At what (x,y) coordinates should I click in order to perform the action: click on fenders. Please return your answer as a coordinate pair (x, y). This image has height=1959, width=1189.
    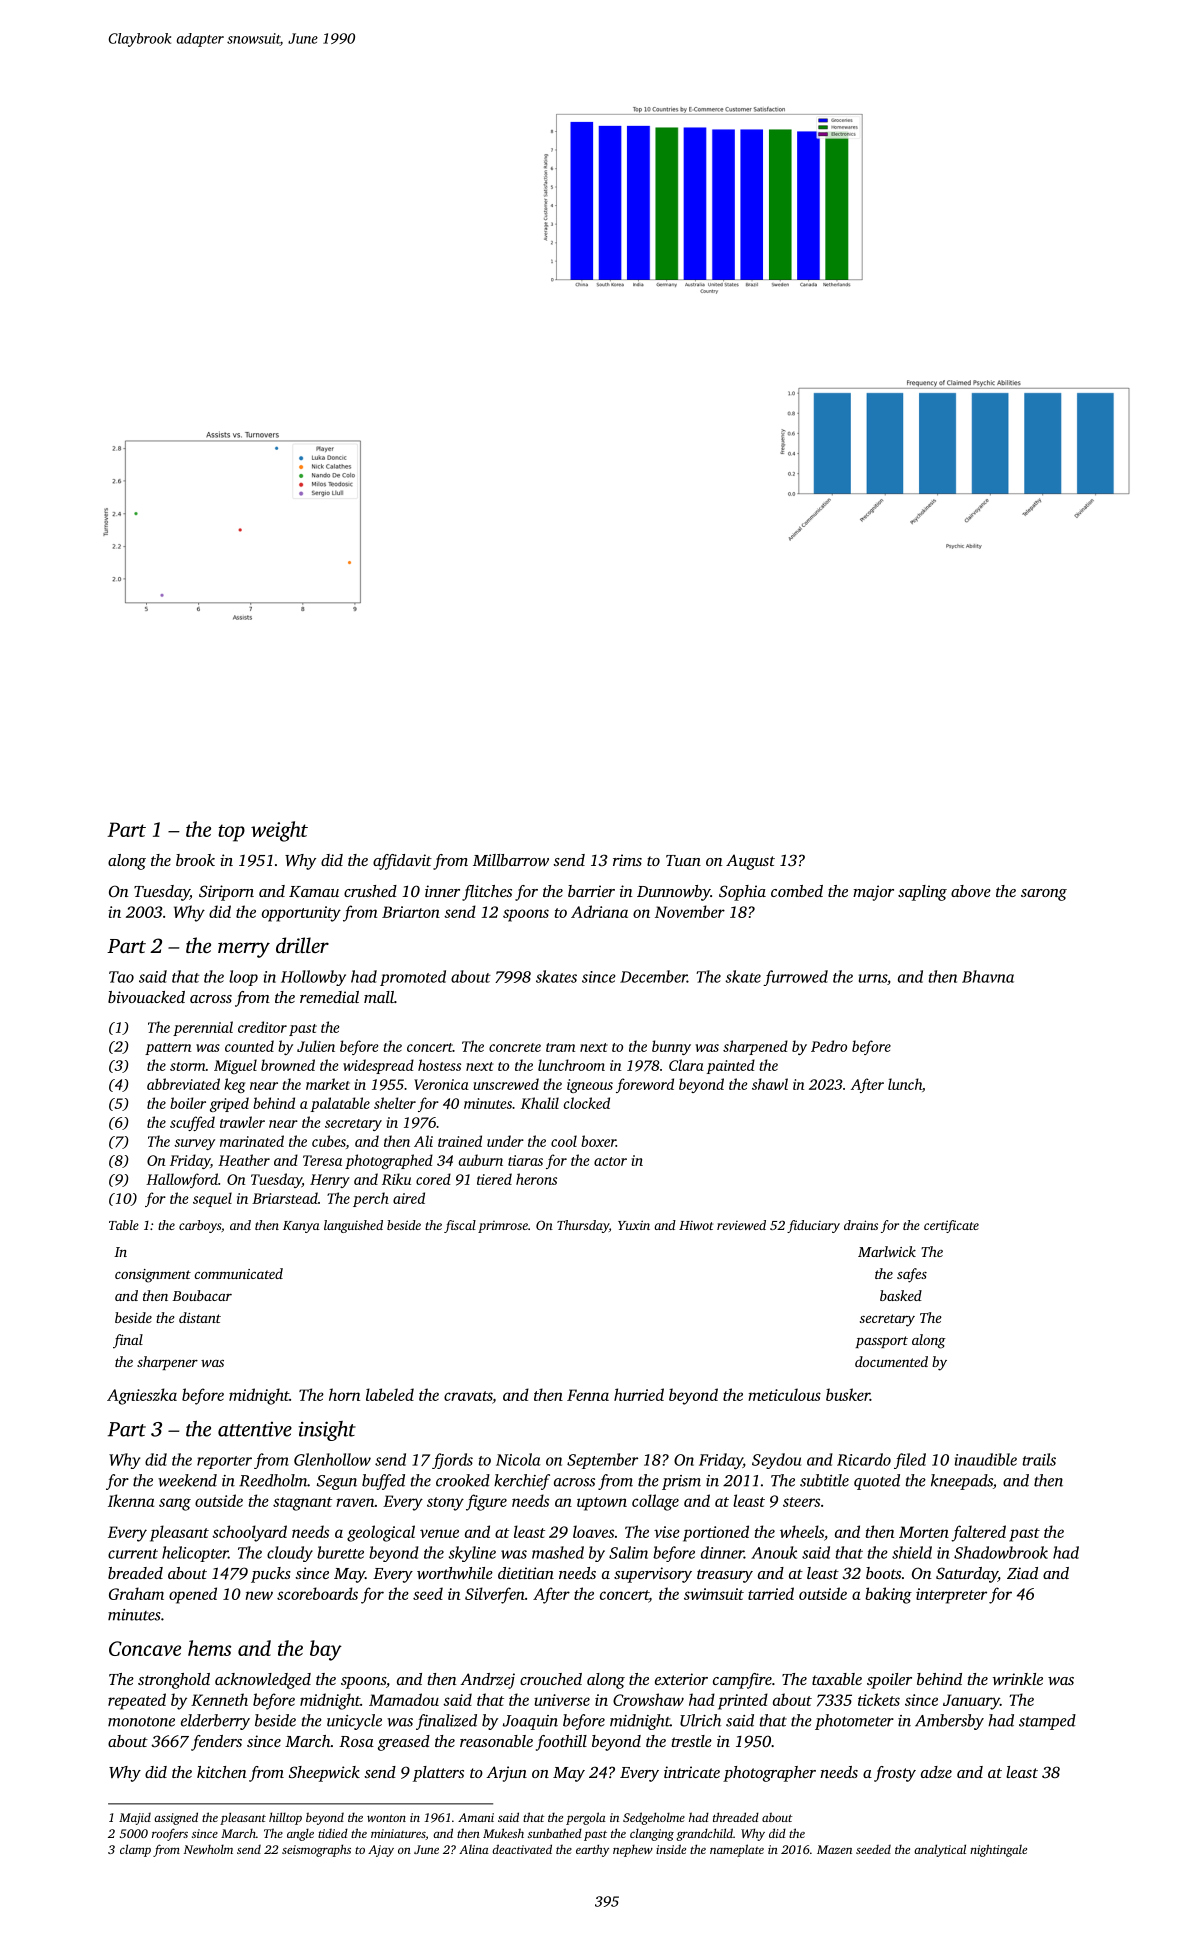
    Looking at the image, I should click on (216, 1743).
